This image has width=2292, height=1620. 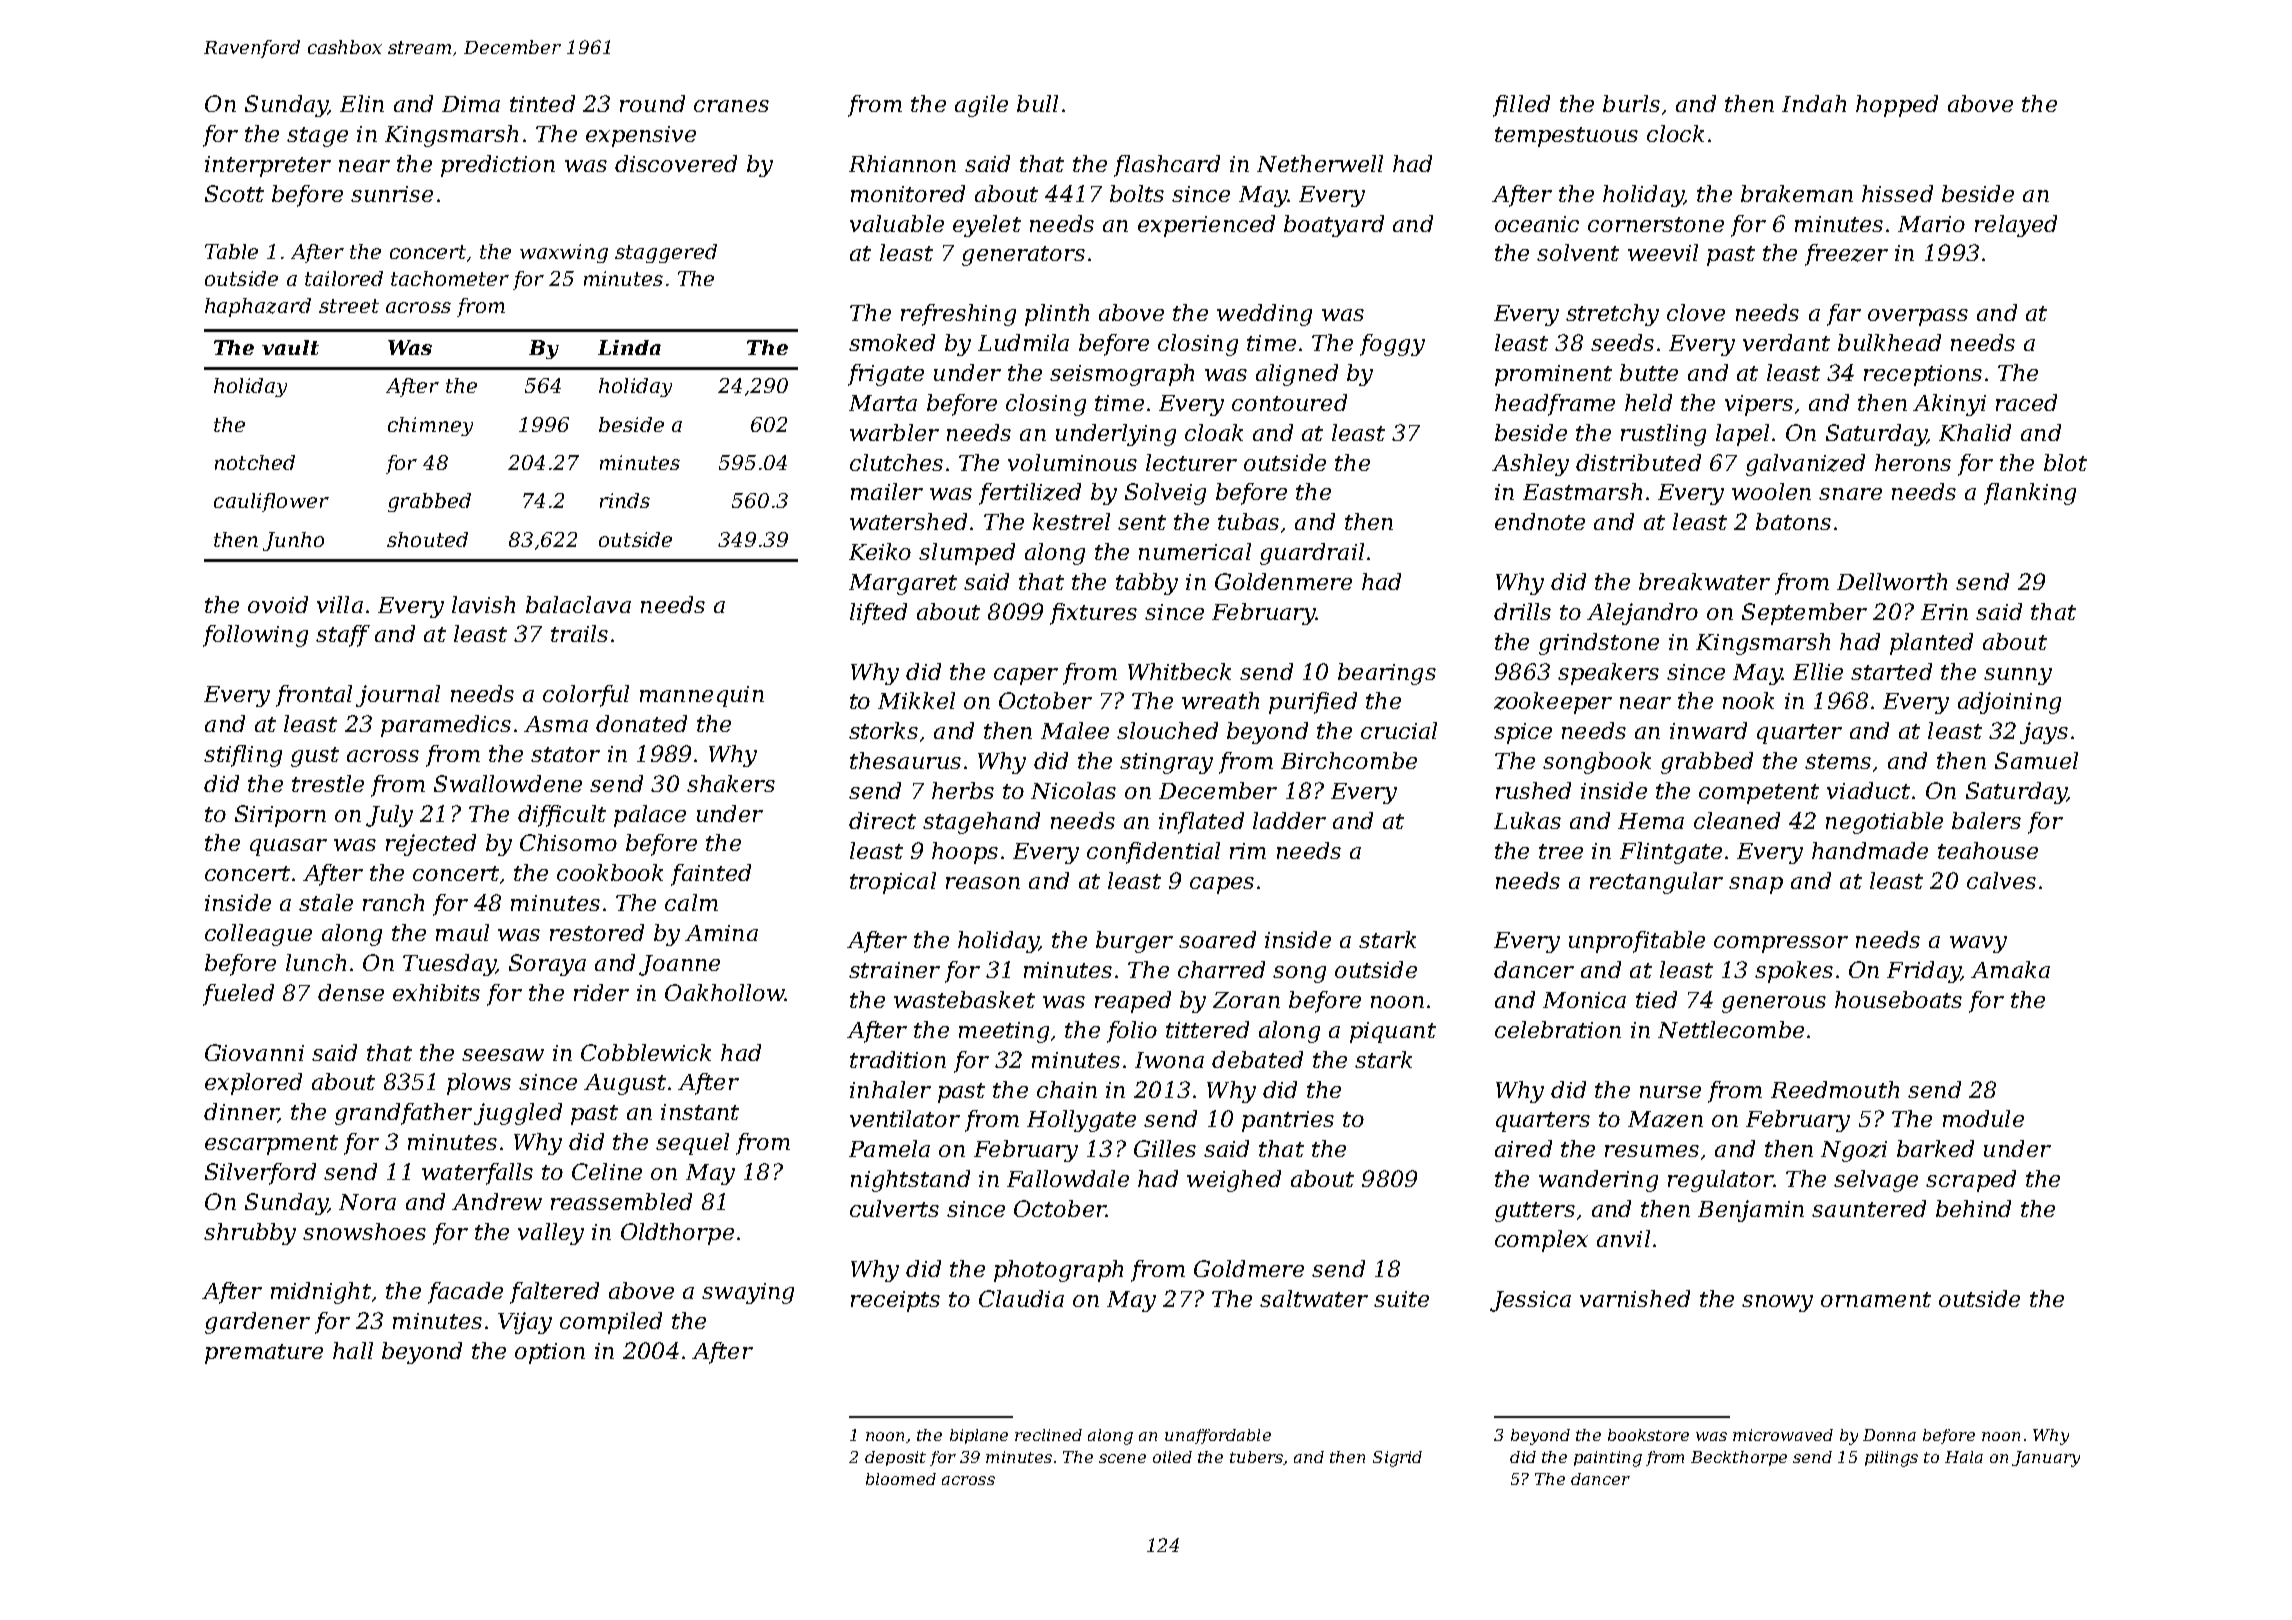 I want to click on module, so click(x=1983, y=1118).
